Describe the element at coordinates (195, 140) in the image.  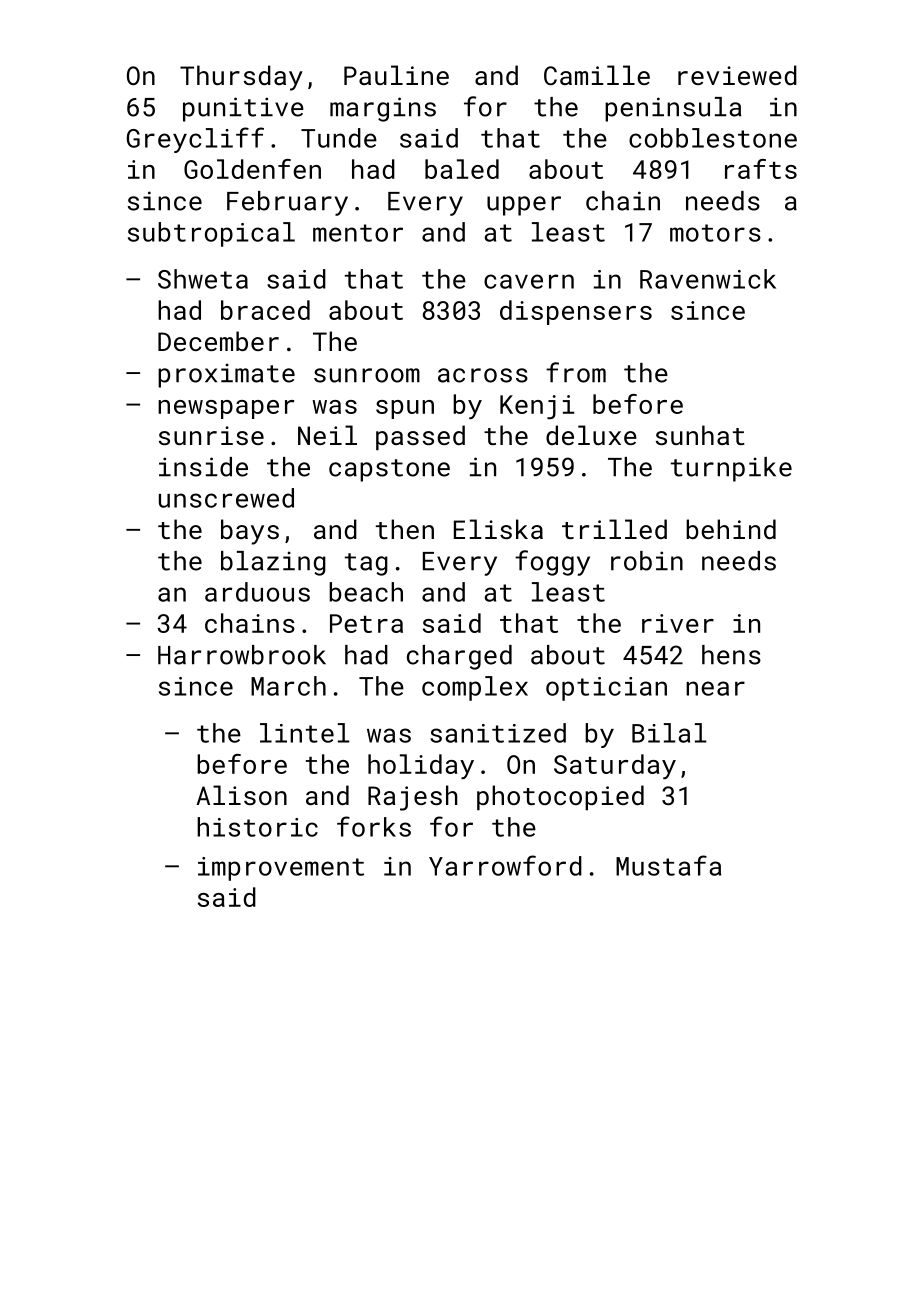
I see `Greycliff` at that location.
